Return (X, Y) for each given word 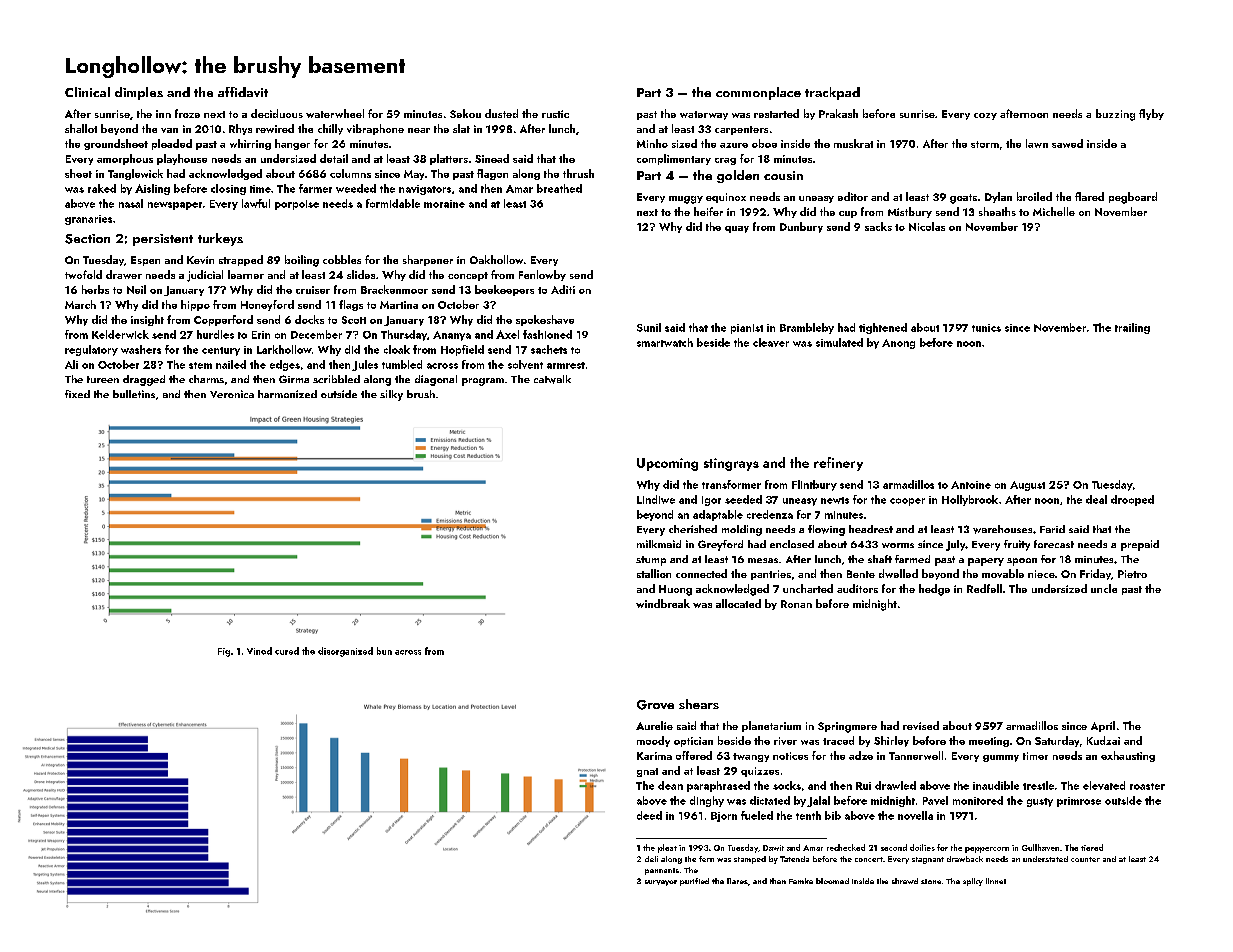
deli (651, 859)
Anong (898, 344)
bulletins (134, 394)
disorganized (345, 652)
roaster (1147, 786)
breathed (559, 188)
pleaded (172, 144)
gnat (647, 772)
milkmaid (659, 544)
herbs (95, 289)
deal (1096, 499)
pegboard (1133, 198)
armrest (566, 365)
